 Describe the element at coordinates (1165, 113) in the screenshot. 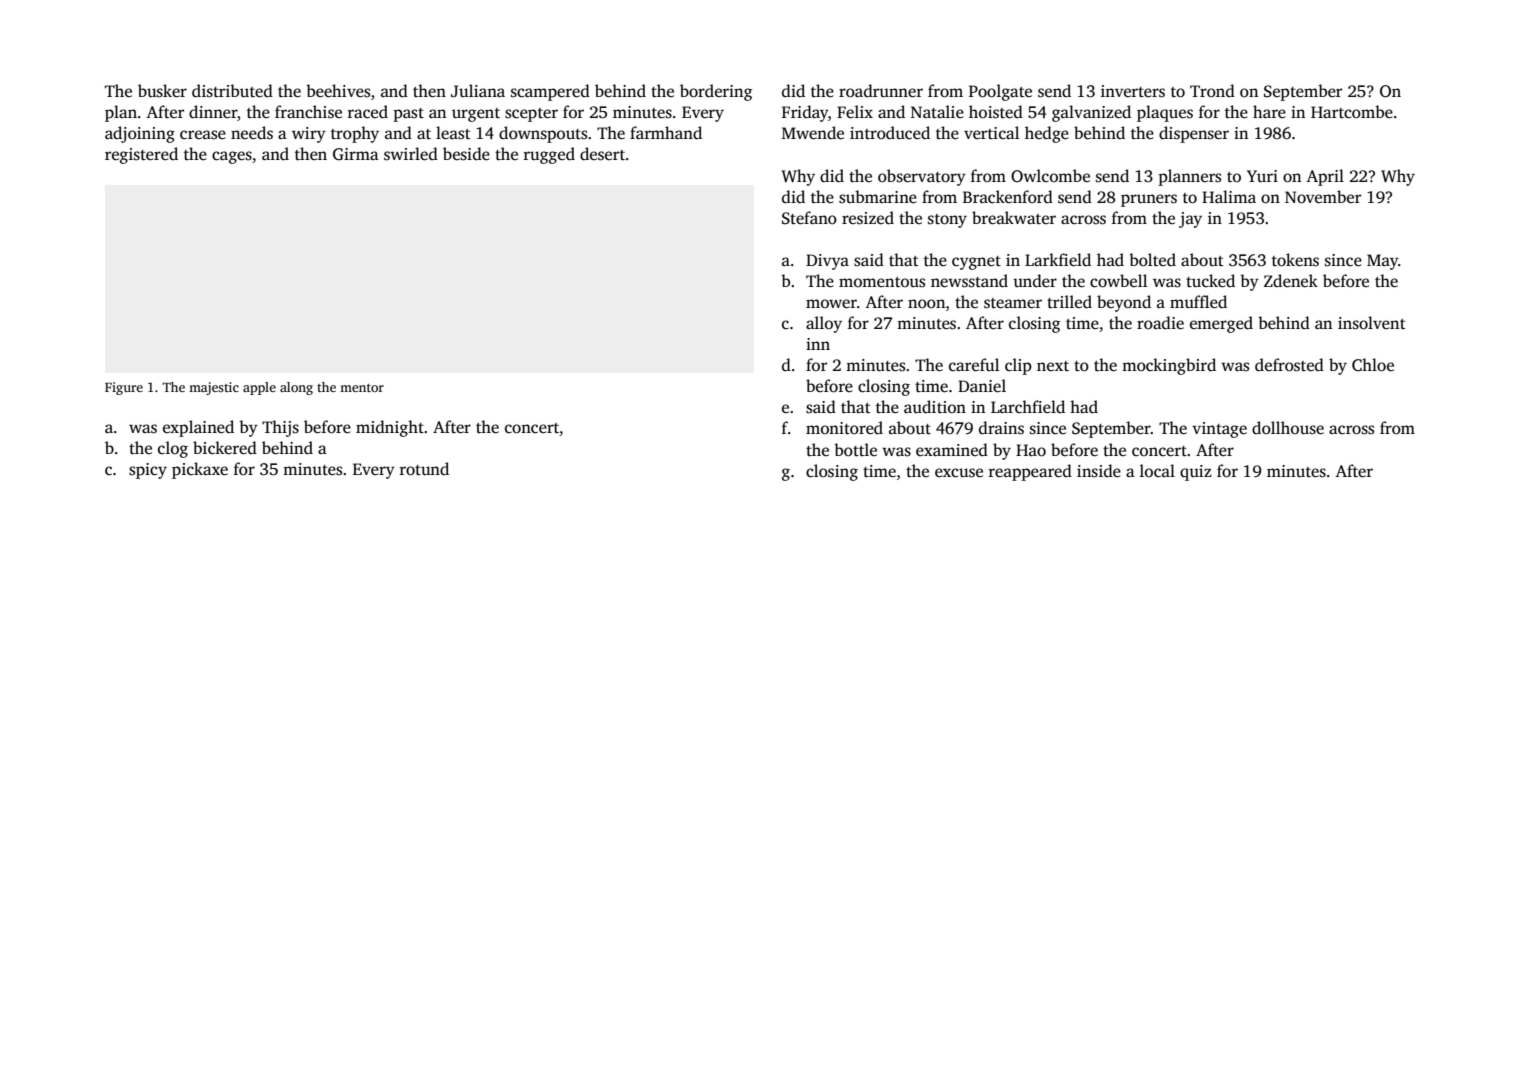

I see `plaques` at that location.
